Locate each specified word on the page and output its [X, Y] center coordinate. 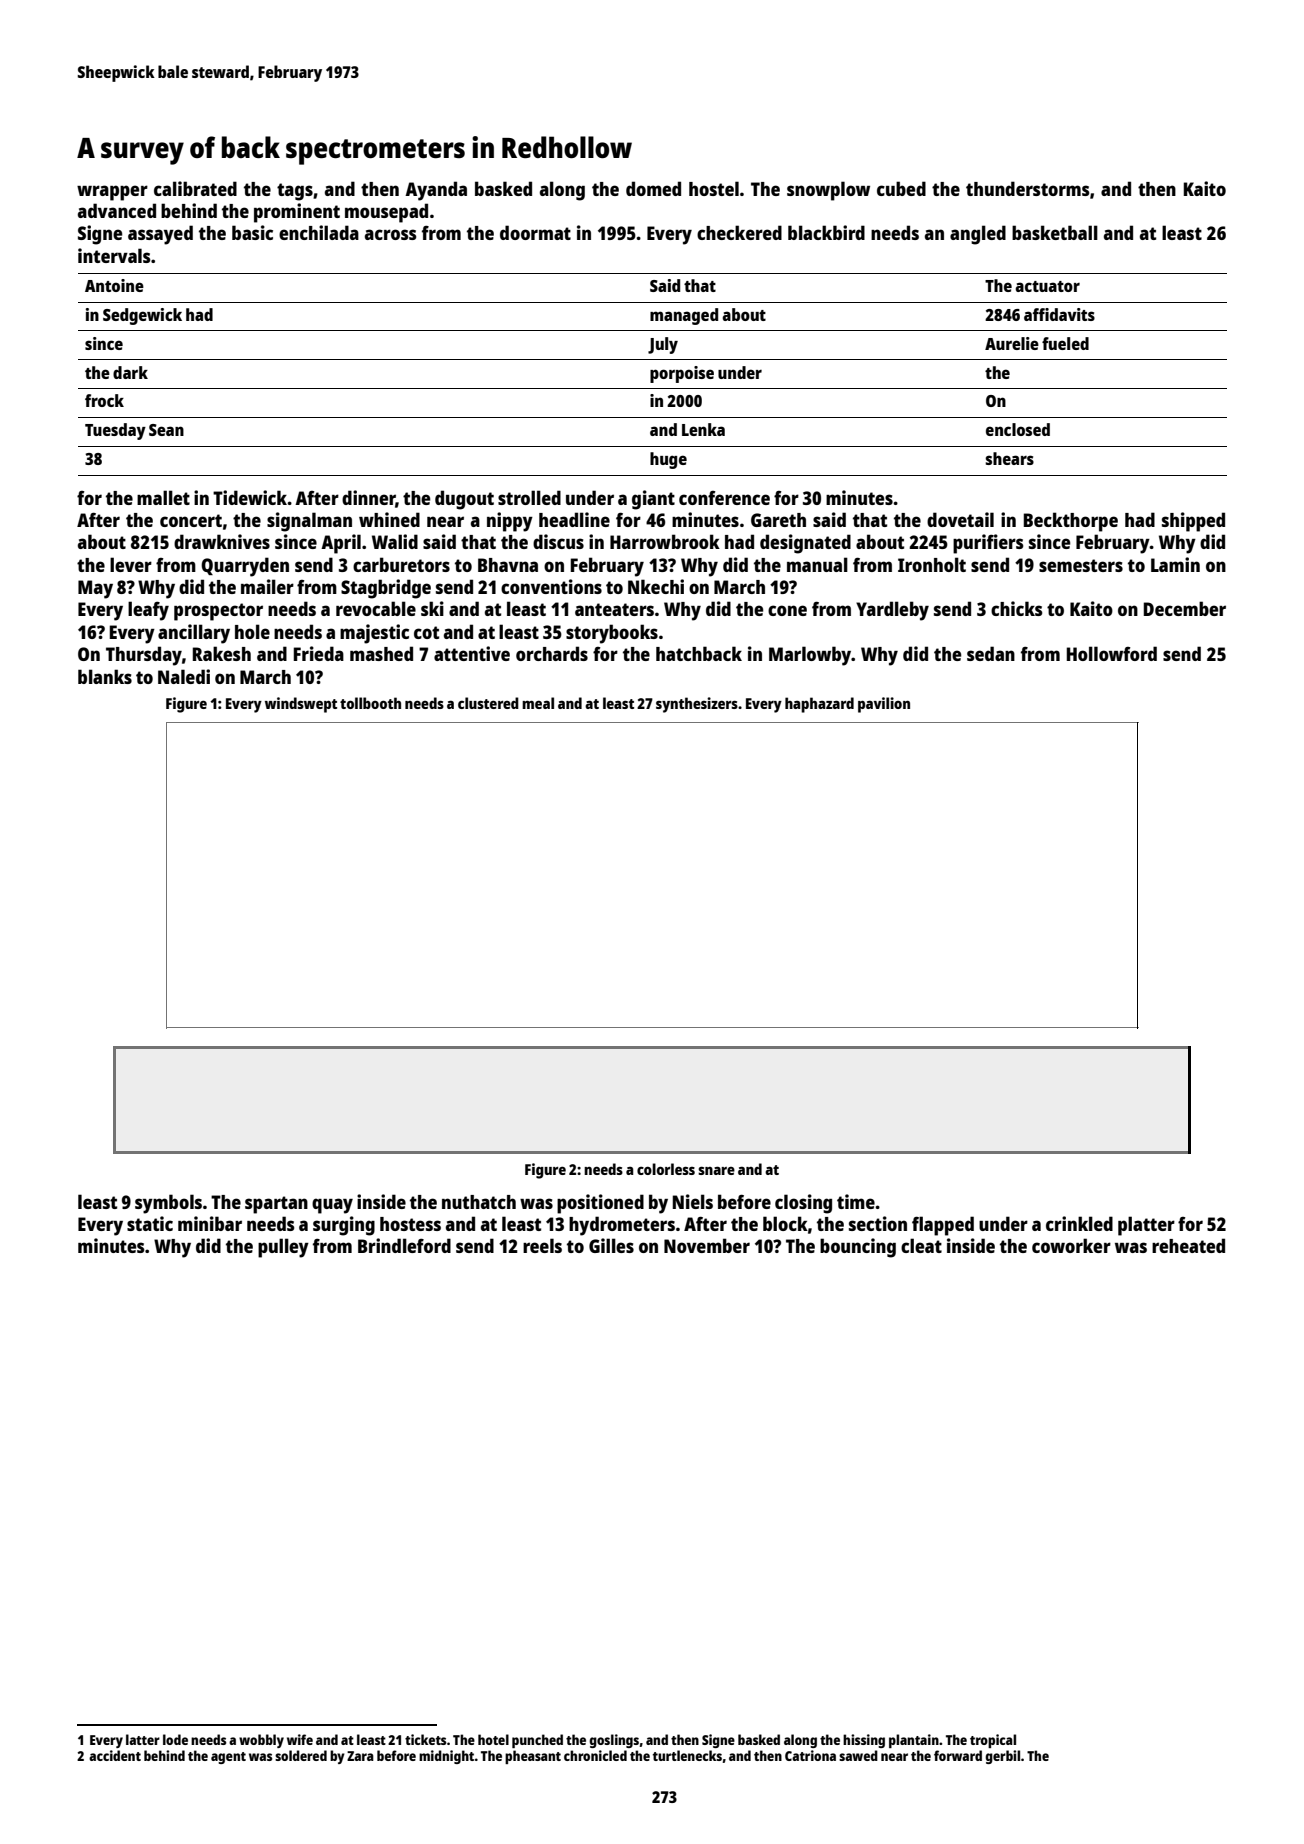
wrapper [112, 193]
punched [537, 1741]
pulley [283, 1248]
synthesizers [697, 705]
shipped [1193, 522]
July [663, 345]
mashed [381, 653]
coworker [1071, 1245]
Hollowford [1112, 653]
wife [300, 1739]
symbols [168, 1204]
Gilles [611, 1245]
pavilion [884, 705]
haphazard [819, 705]
